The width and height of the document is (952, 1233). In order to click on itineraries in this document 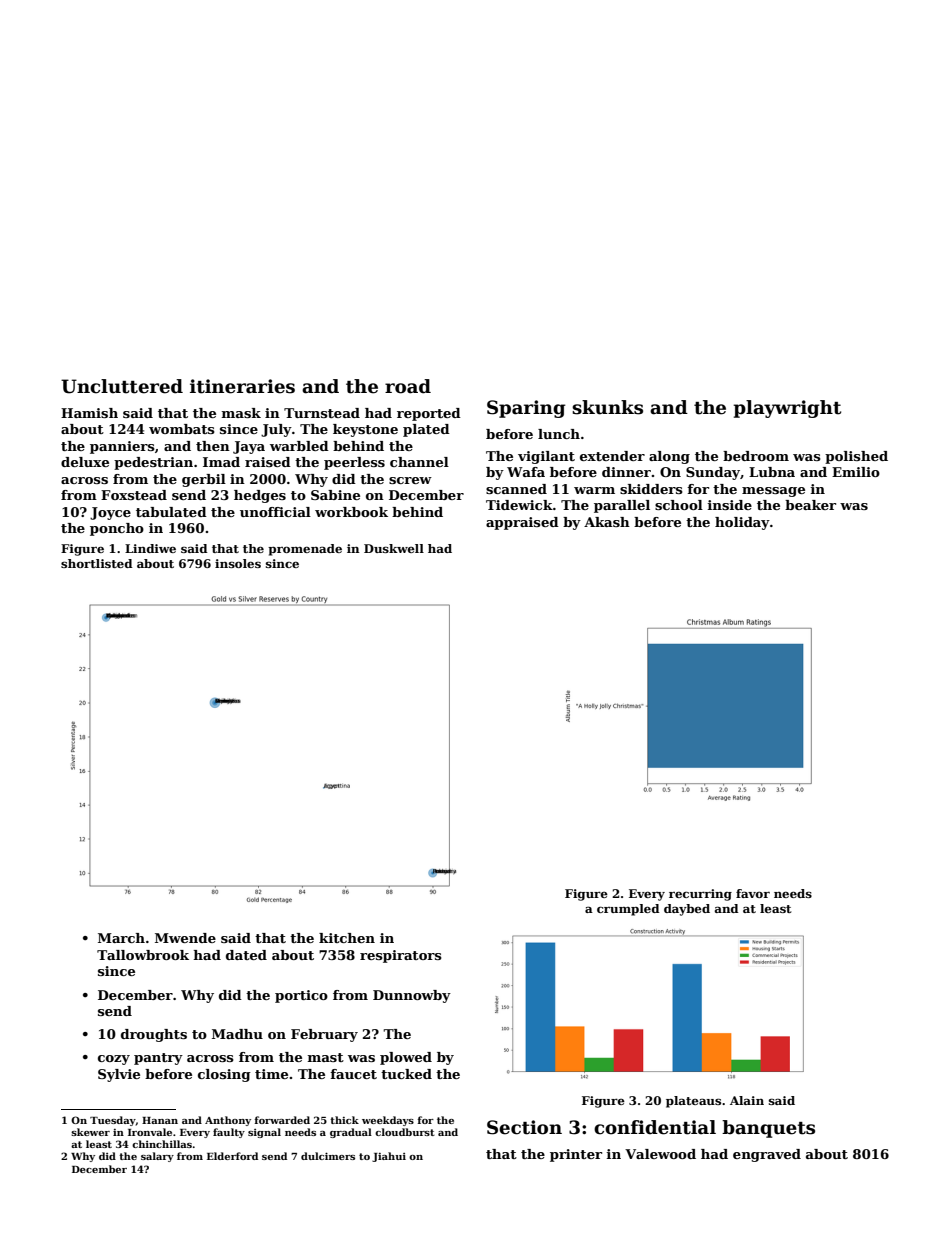, I will do `click(242, 386)`.
